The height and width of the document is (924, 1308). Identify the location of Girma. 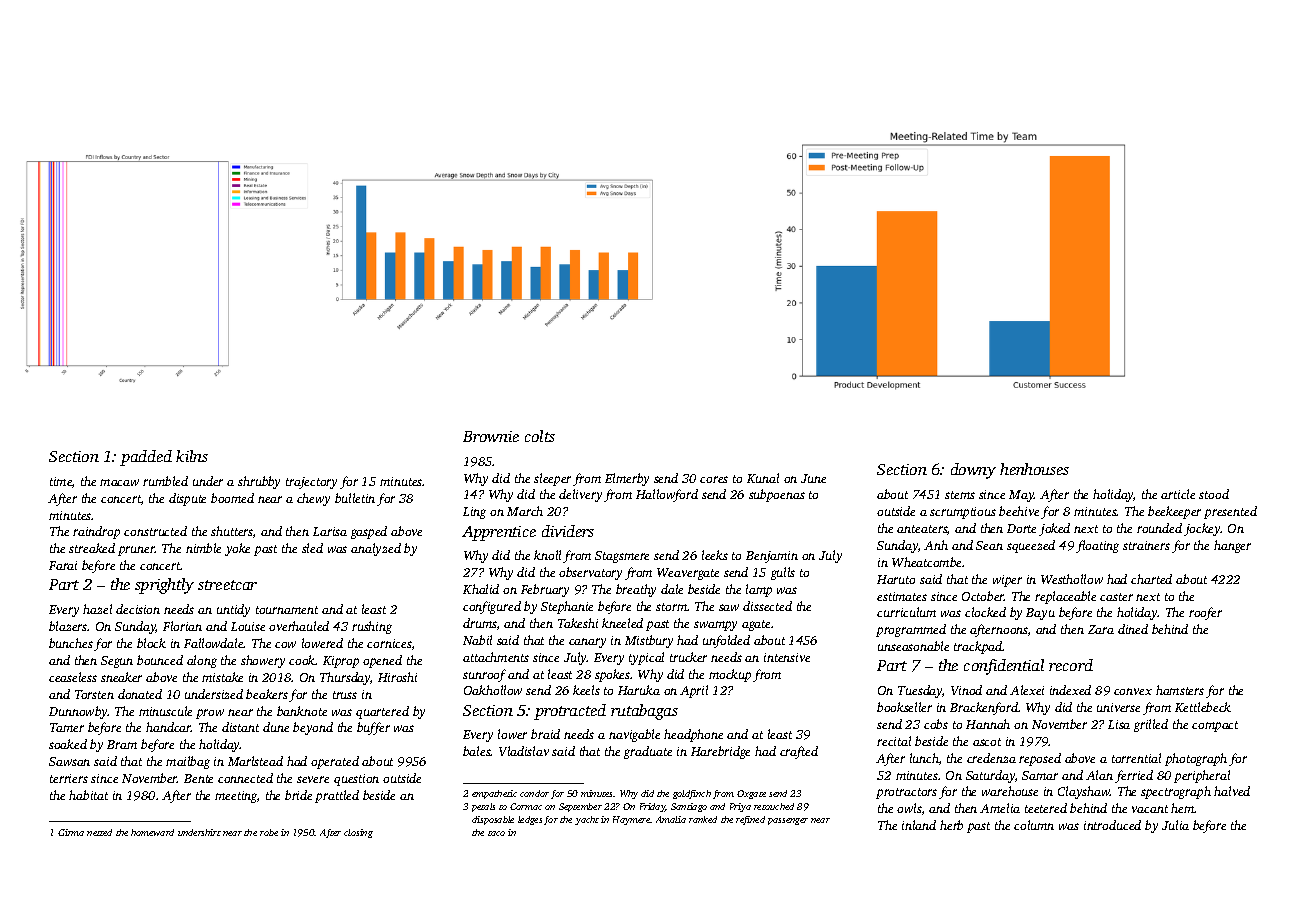
(71, 832).
